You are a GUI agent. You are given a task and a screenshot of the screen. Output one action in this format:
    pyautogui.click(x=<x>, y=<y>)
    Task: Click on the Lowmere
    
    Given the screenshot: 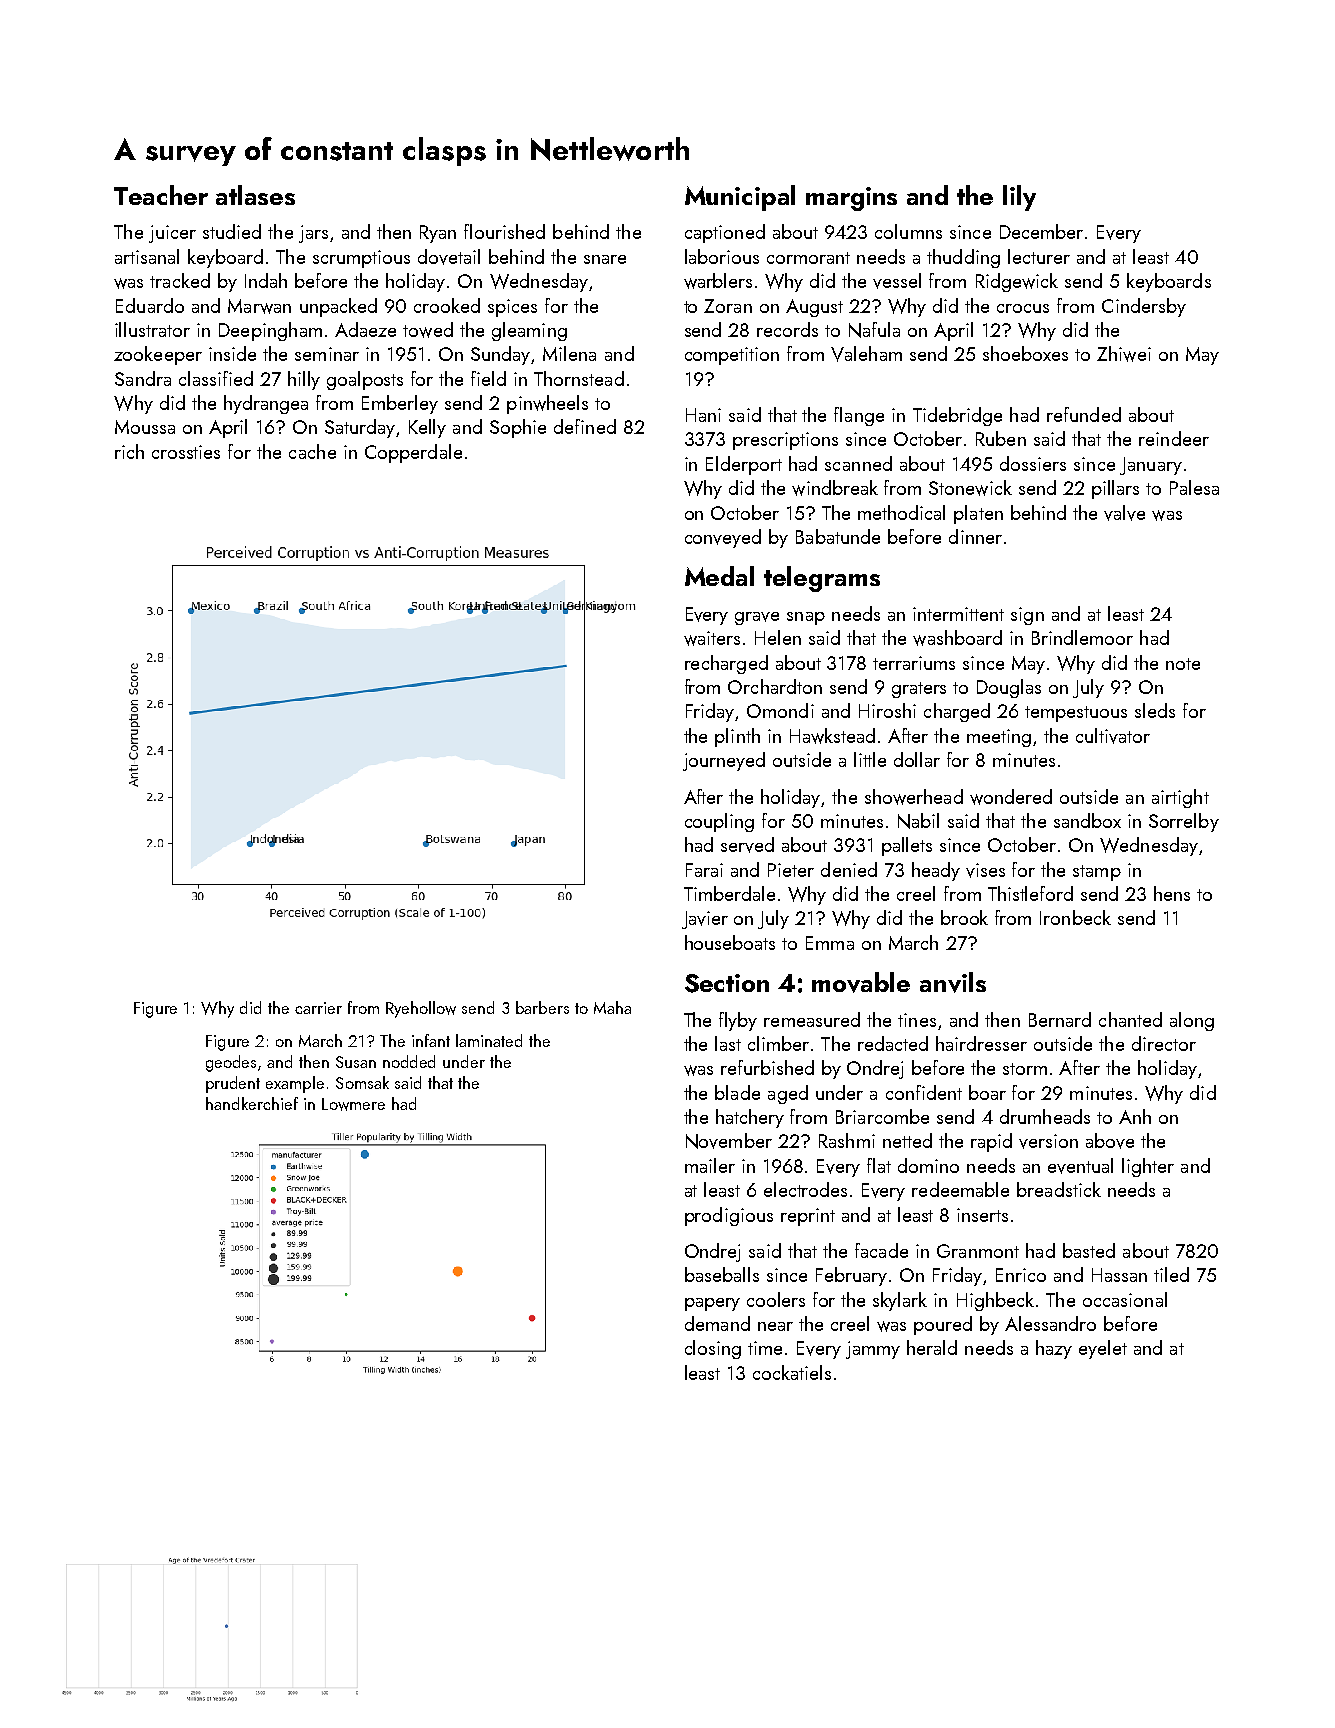 What is the action you would take?
    pyautogui.click(x=353, y=1104)
